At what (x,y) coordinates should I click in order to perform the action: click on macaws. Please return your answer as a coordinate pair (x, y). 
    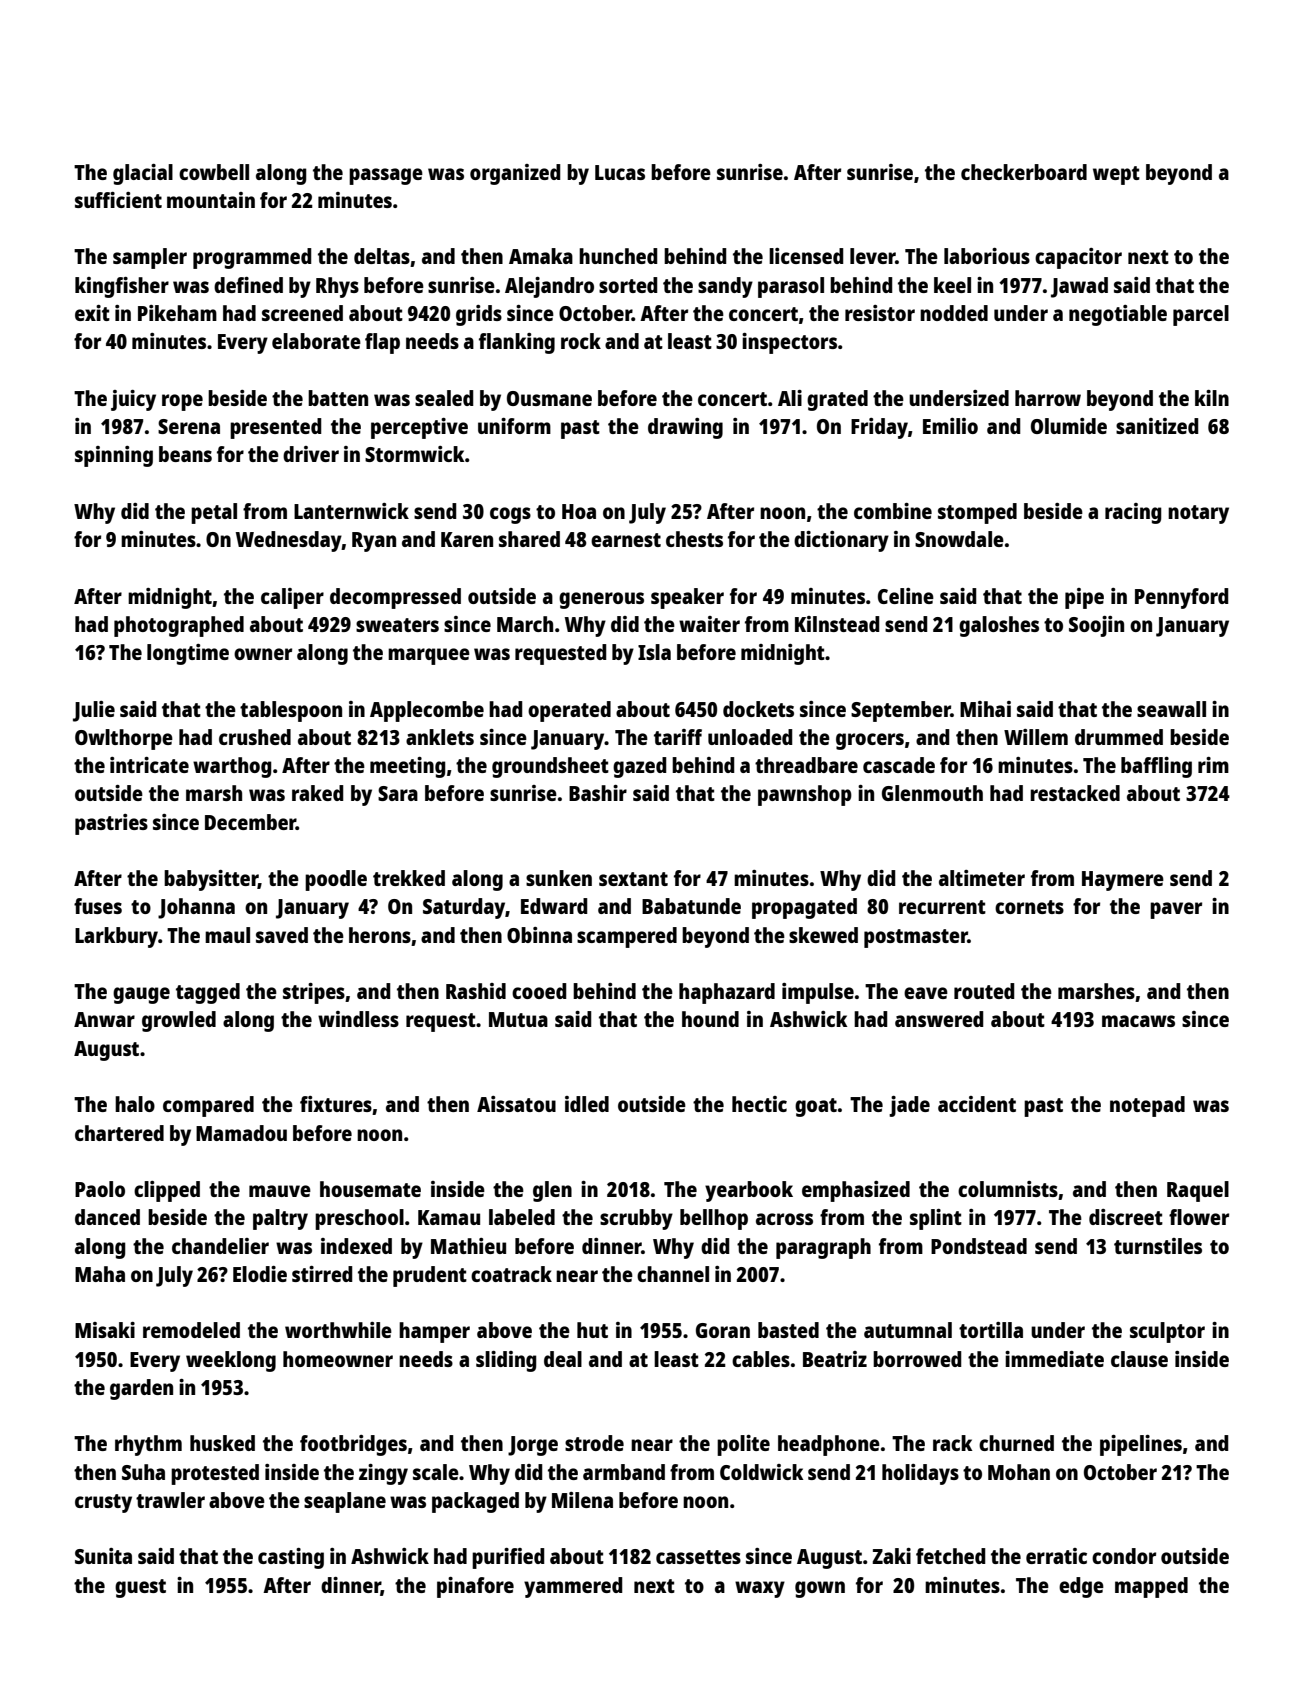
    Looking at the image, I should click on (1138, 1021).
